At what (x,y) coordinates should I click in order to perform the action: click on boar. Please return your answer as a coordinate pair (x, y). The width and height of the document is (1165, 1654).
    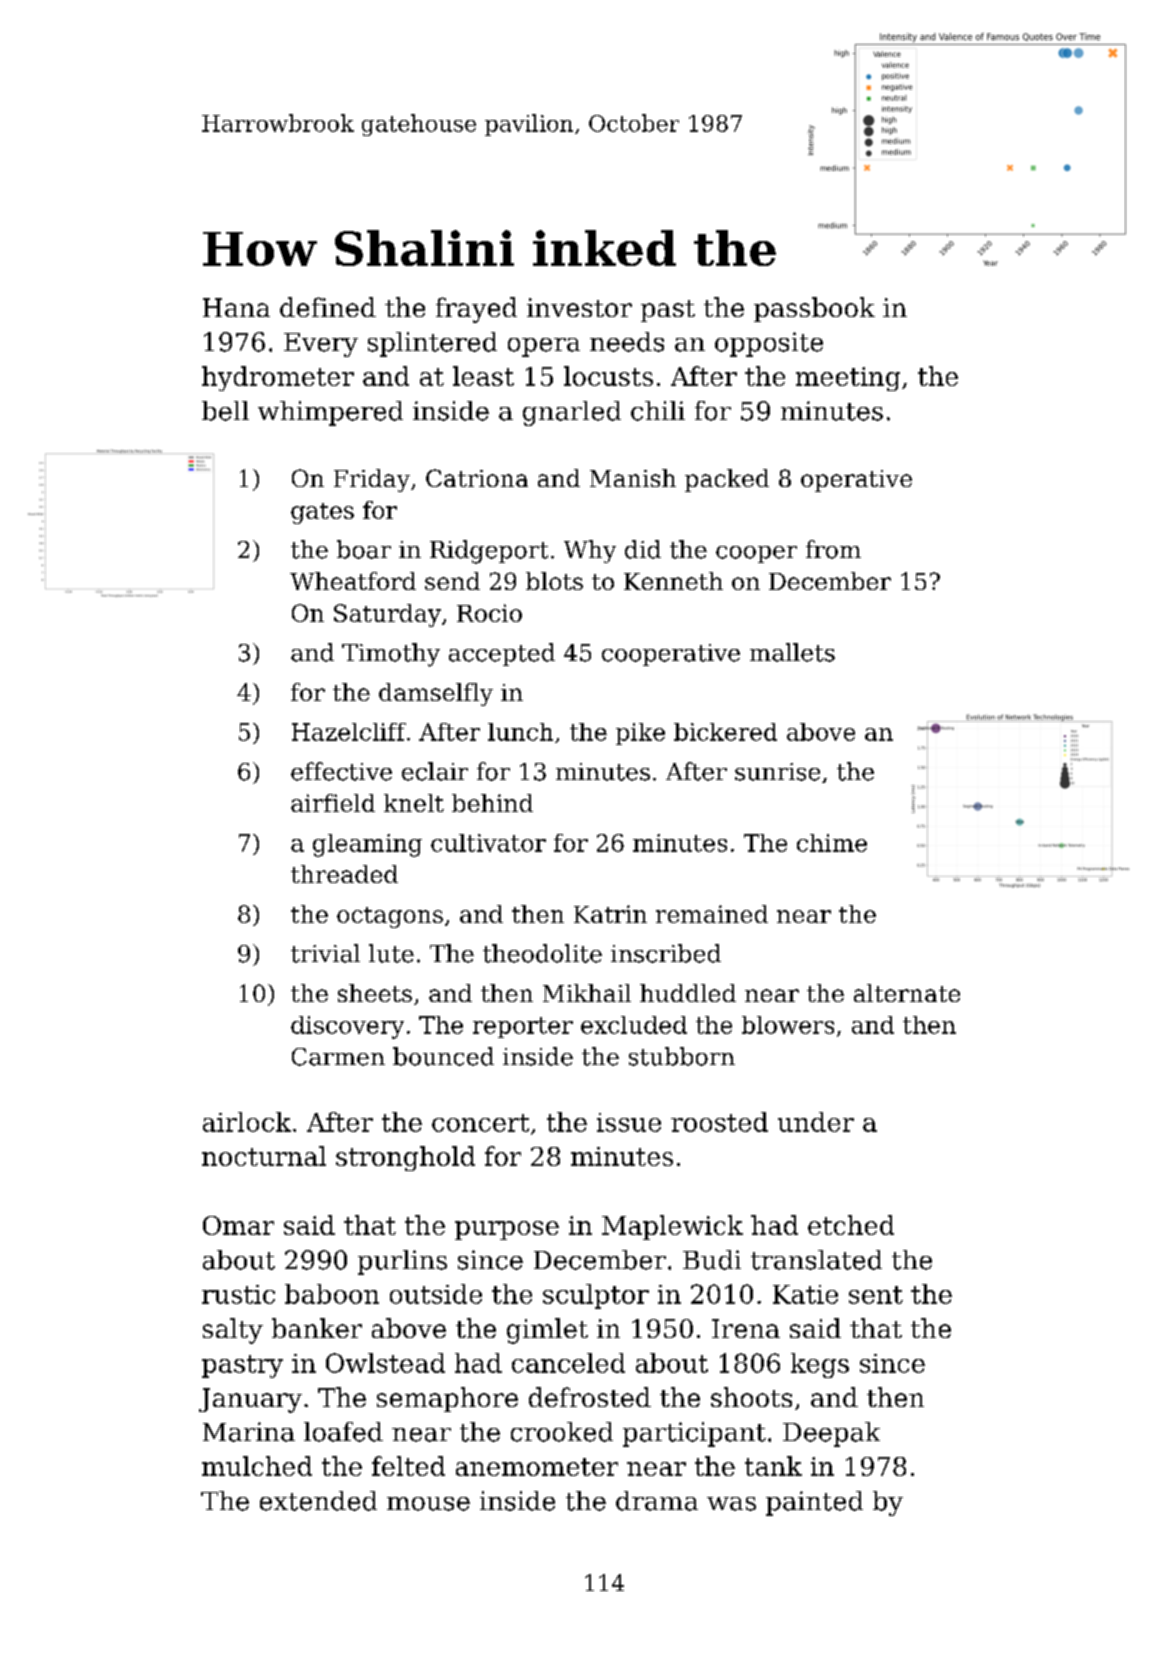
    Looking at the image, I should click on (364, 549).
